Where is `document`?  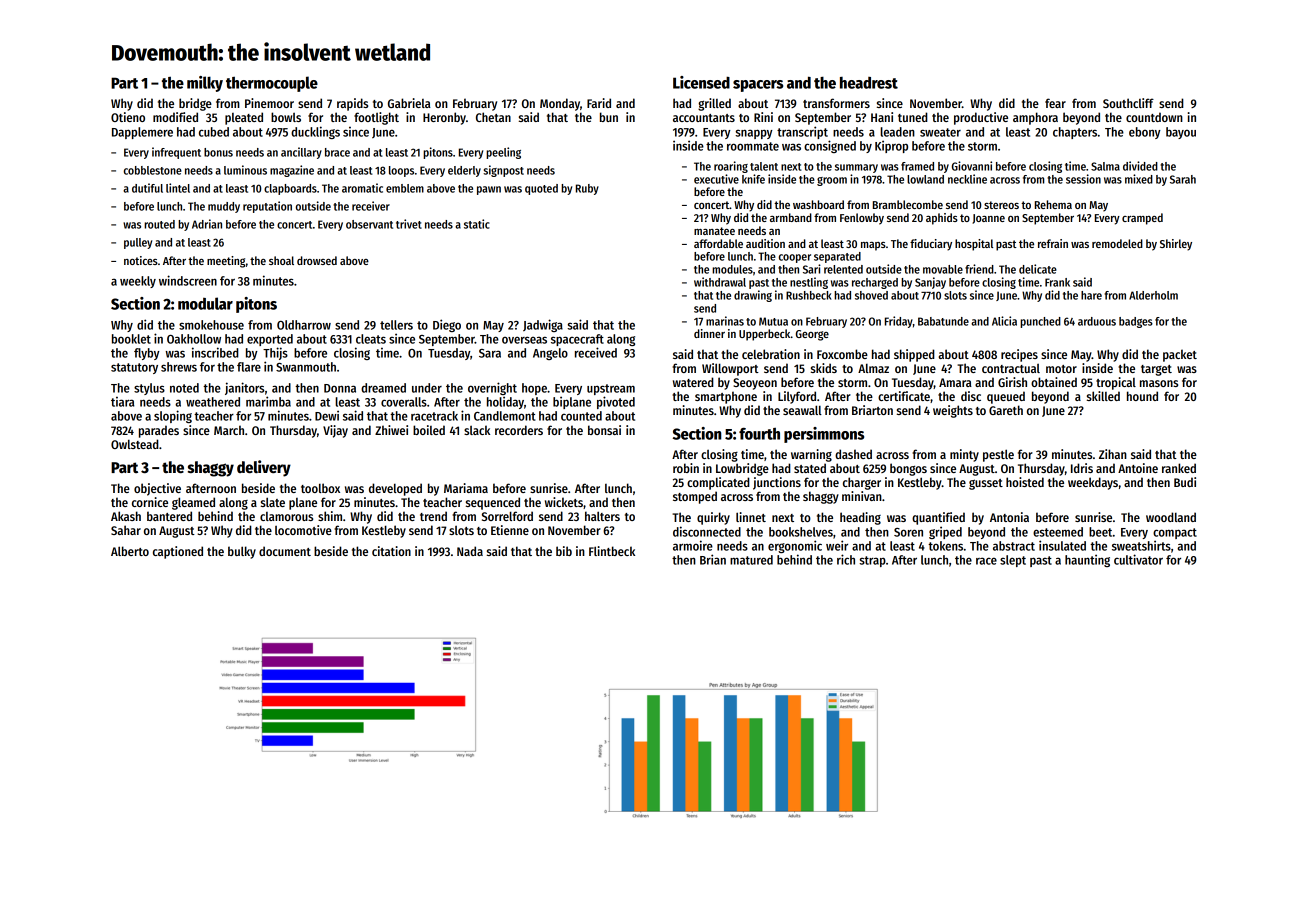 document is located at coordinates (285, 551).
